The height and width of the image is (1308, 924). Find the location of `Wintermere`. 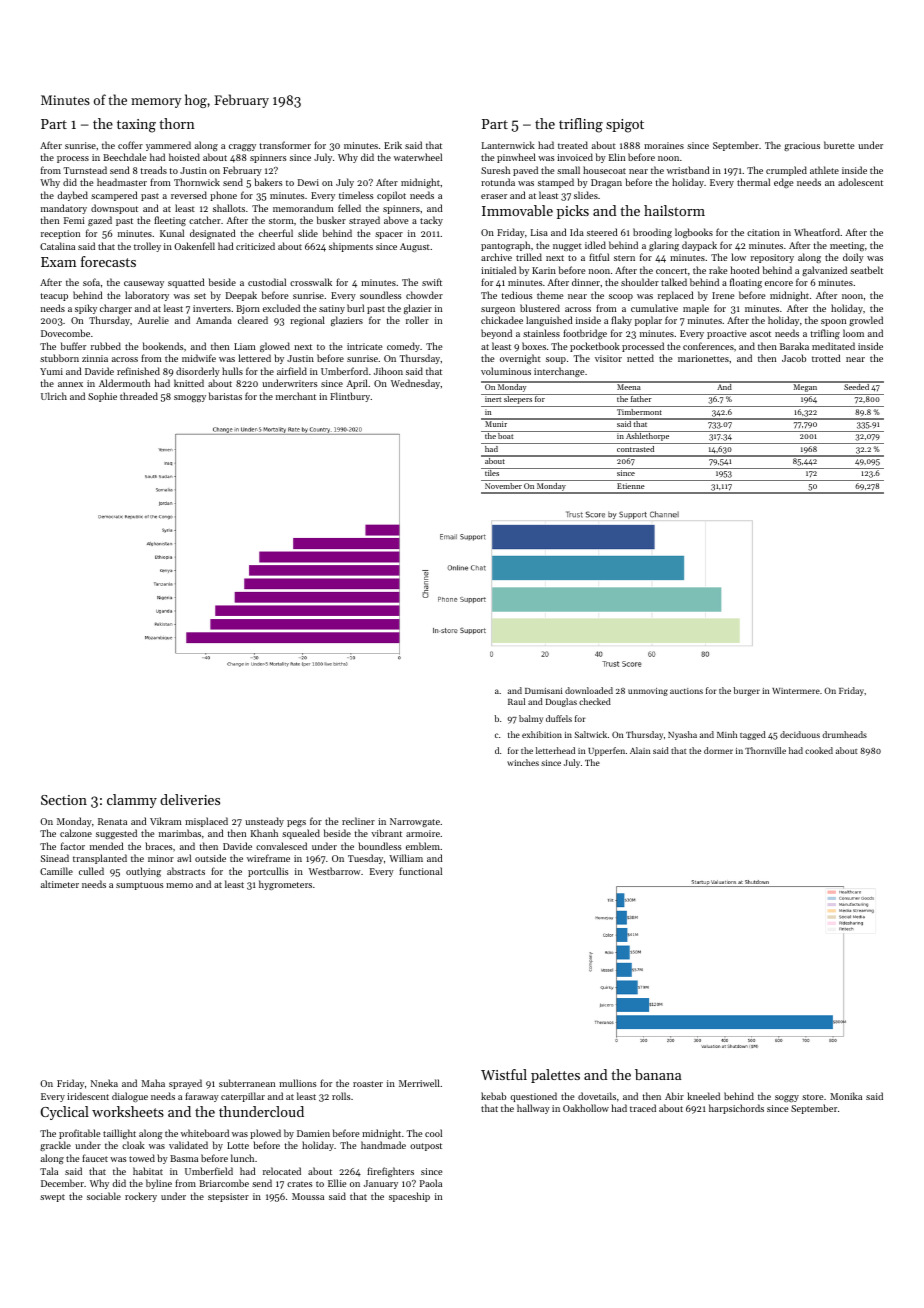

Wintermere is located at coordinates (796, 691).
